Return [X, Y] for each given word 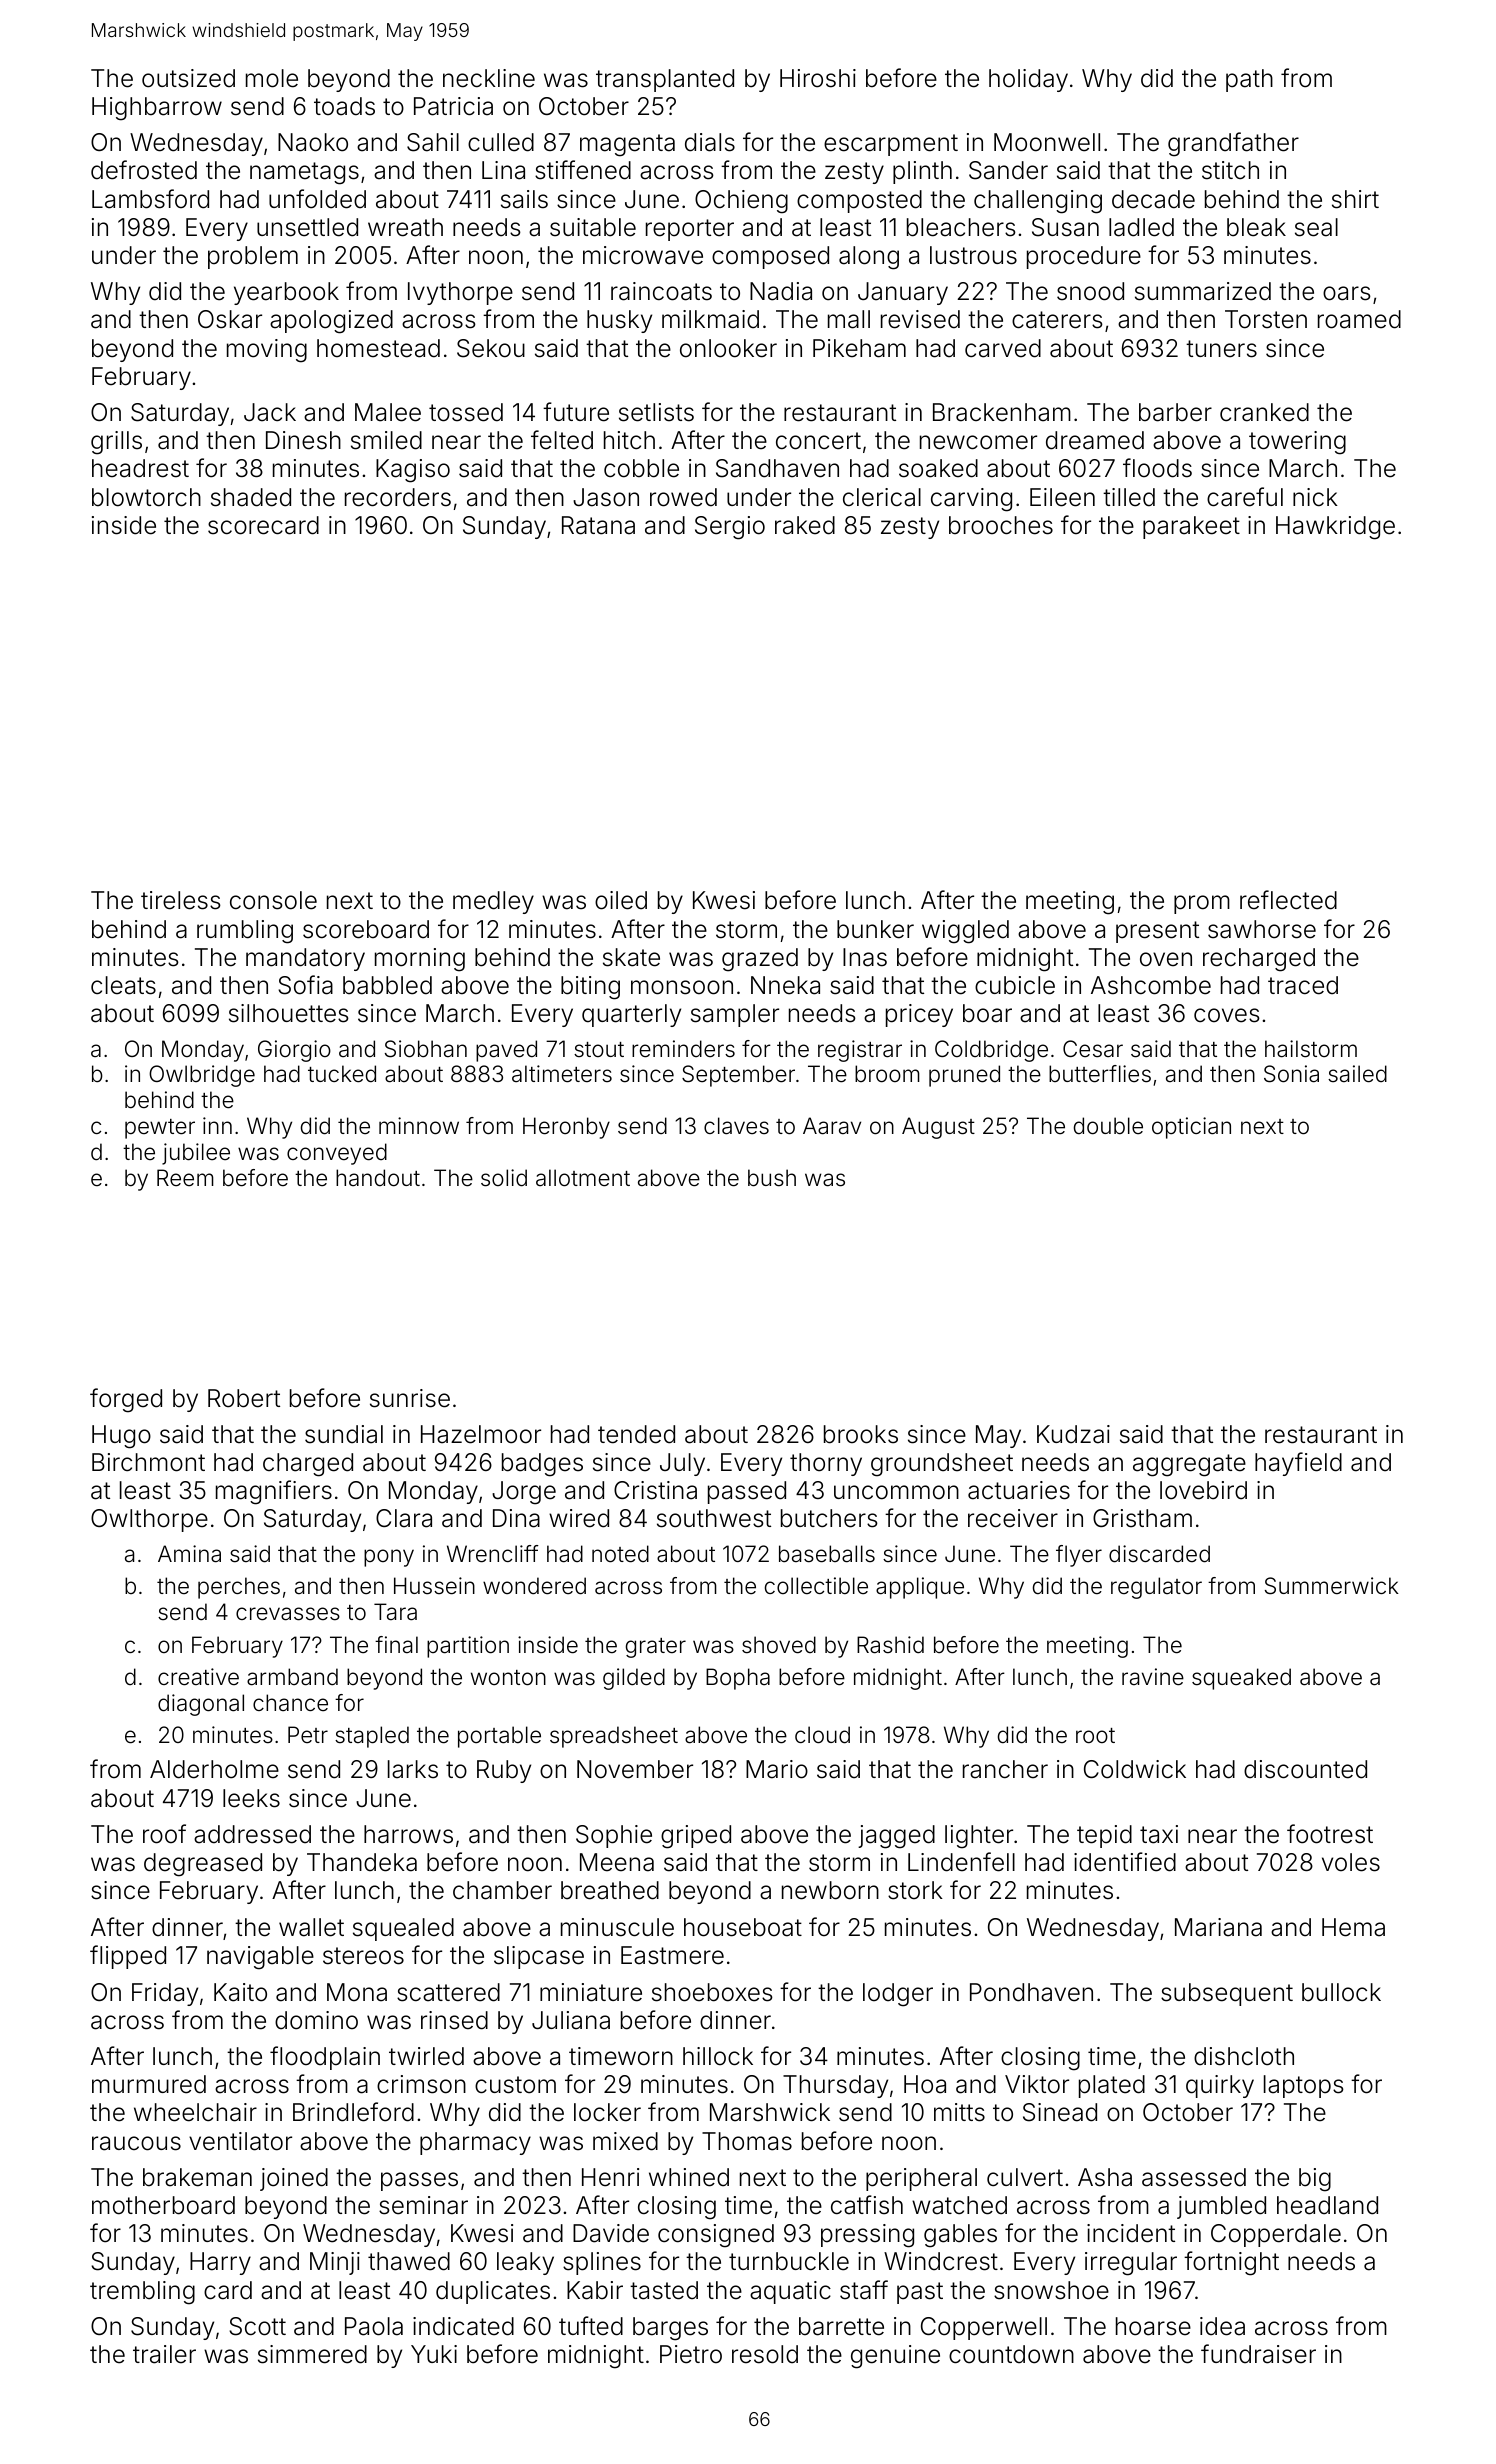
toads [344, 106]
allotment [583, 1178]
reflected [1288, 900]
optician [1191, 1128]
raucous [136, 2143]
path [1249, 80]
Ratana [598, 525]
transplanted [665, 80]
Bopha [738, 1679]
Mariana [1218, 1927]
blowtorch [146, 497]
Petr [308, 1734]
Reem [185, 1177]
